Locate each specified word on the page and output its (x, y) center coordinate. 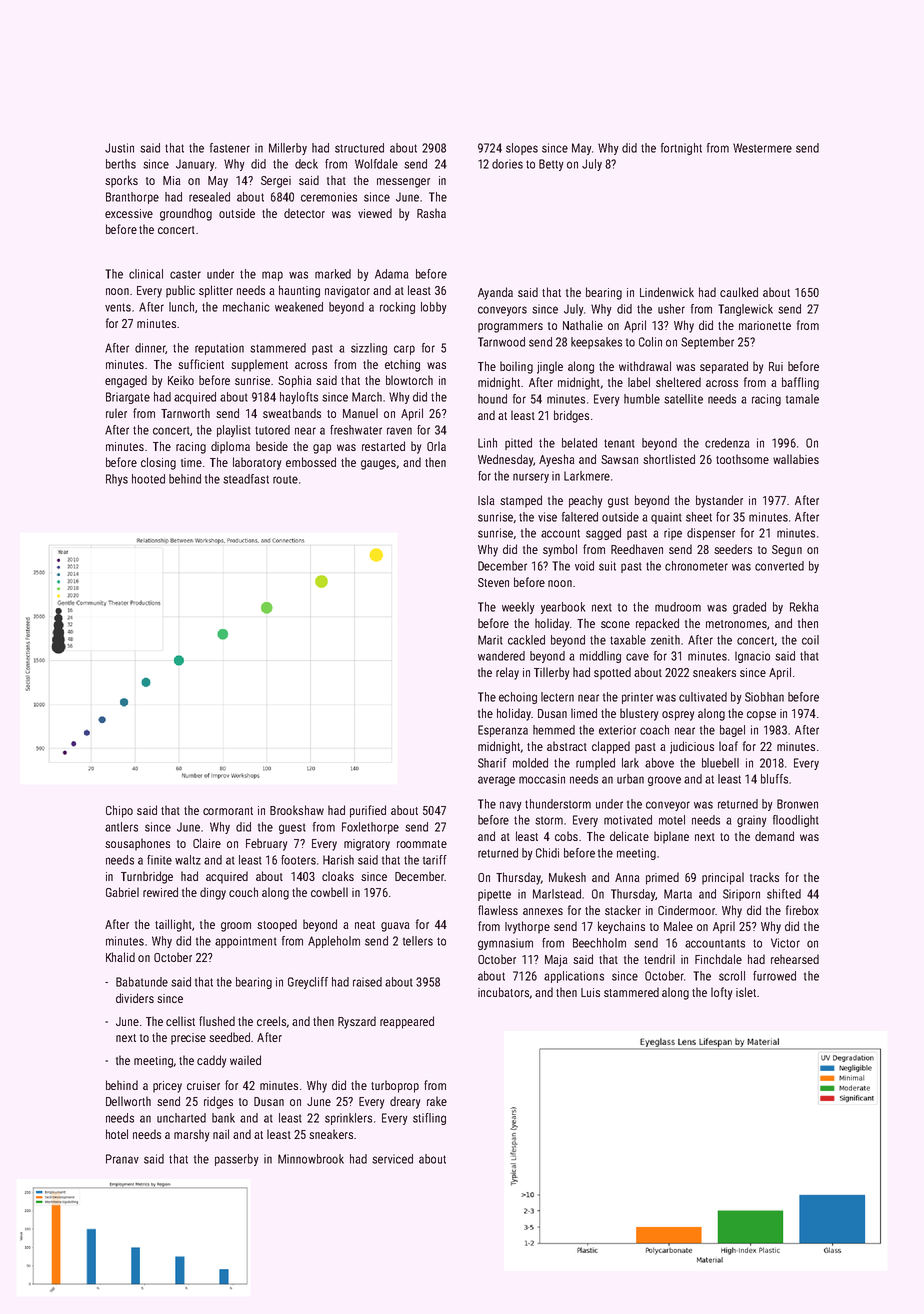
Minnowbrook (311, 1159)
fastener (230, 148)
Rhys (117, 480)
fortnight (681, 149)
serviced (392, 1159)
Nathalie (583, 325)
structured (359, 148)
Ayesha (557, 460)
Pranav (122, 1159)
